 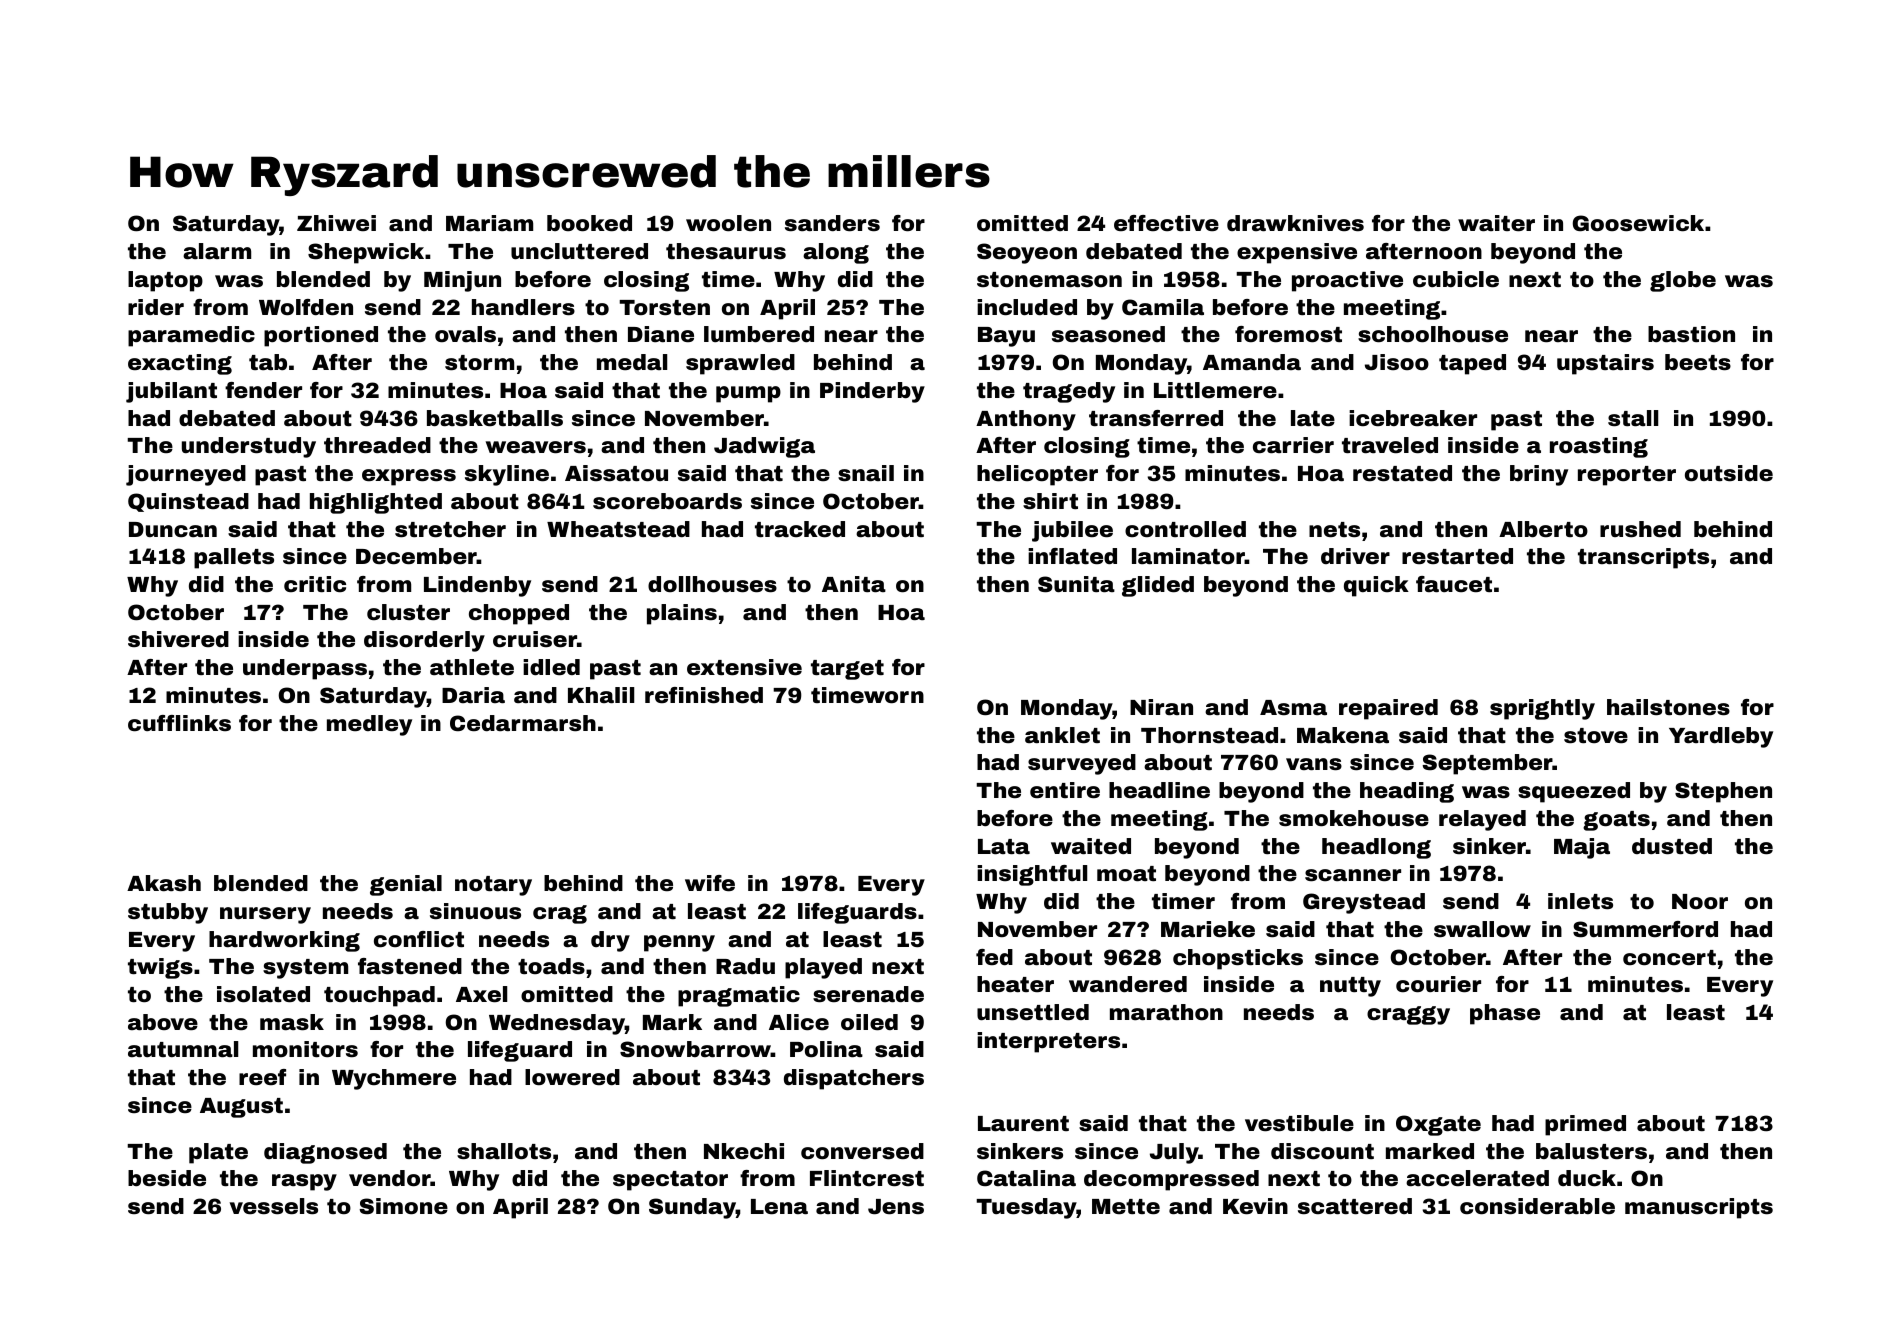 What do you see at coordinates (1721, 737) in the screenshot?
I see `Yardleby` at bounding box center [1721, 737].
